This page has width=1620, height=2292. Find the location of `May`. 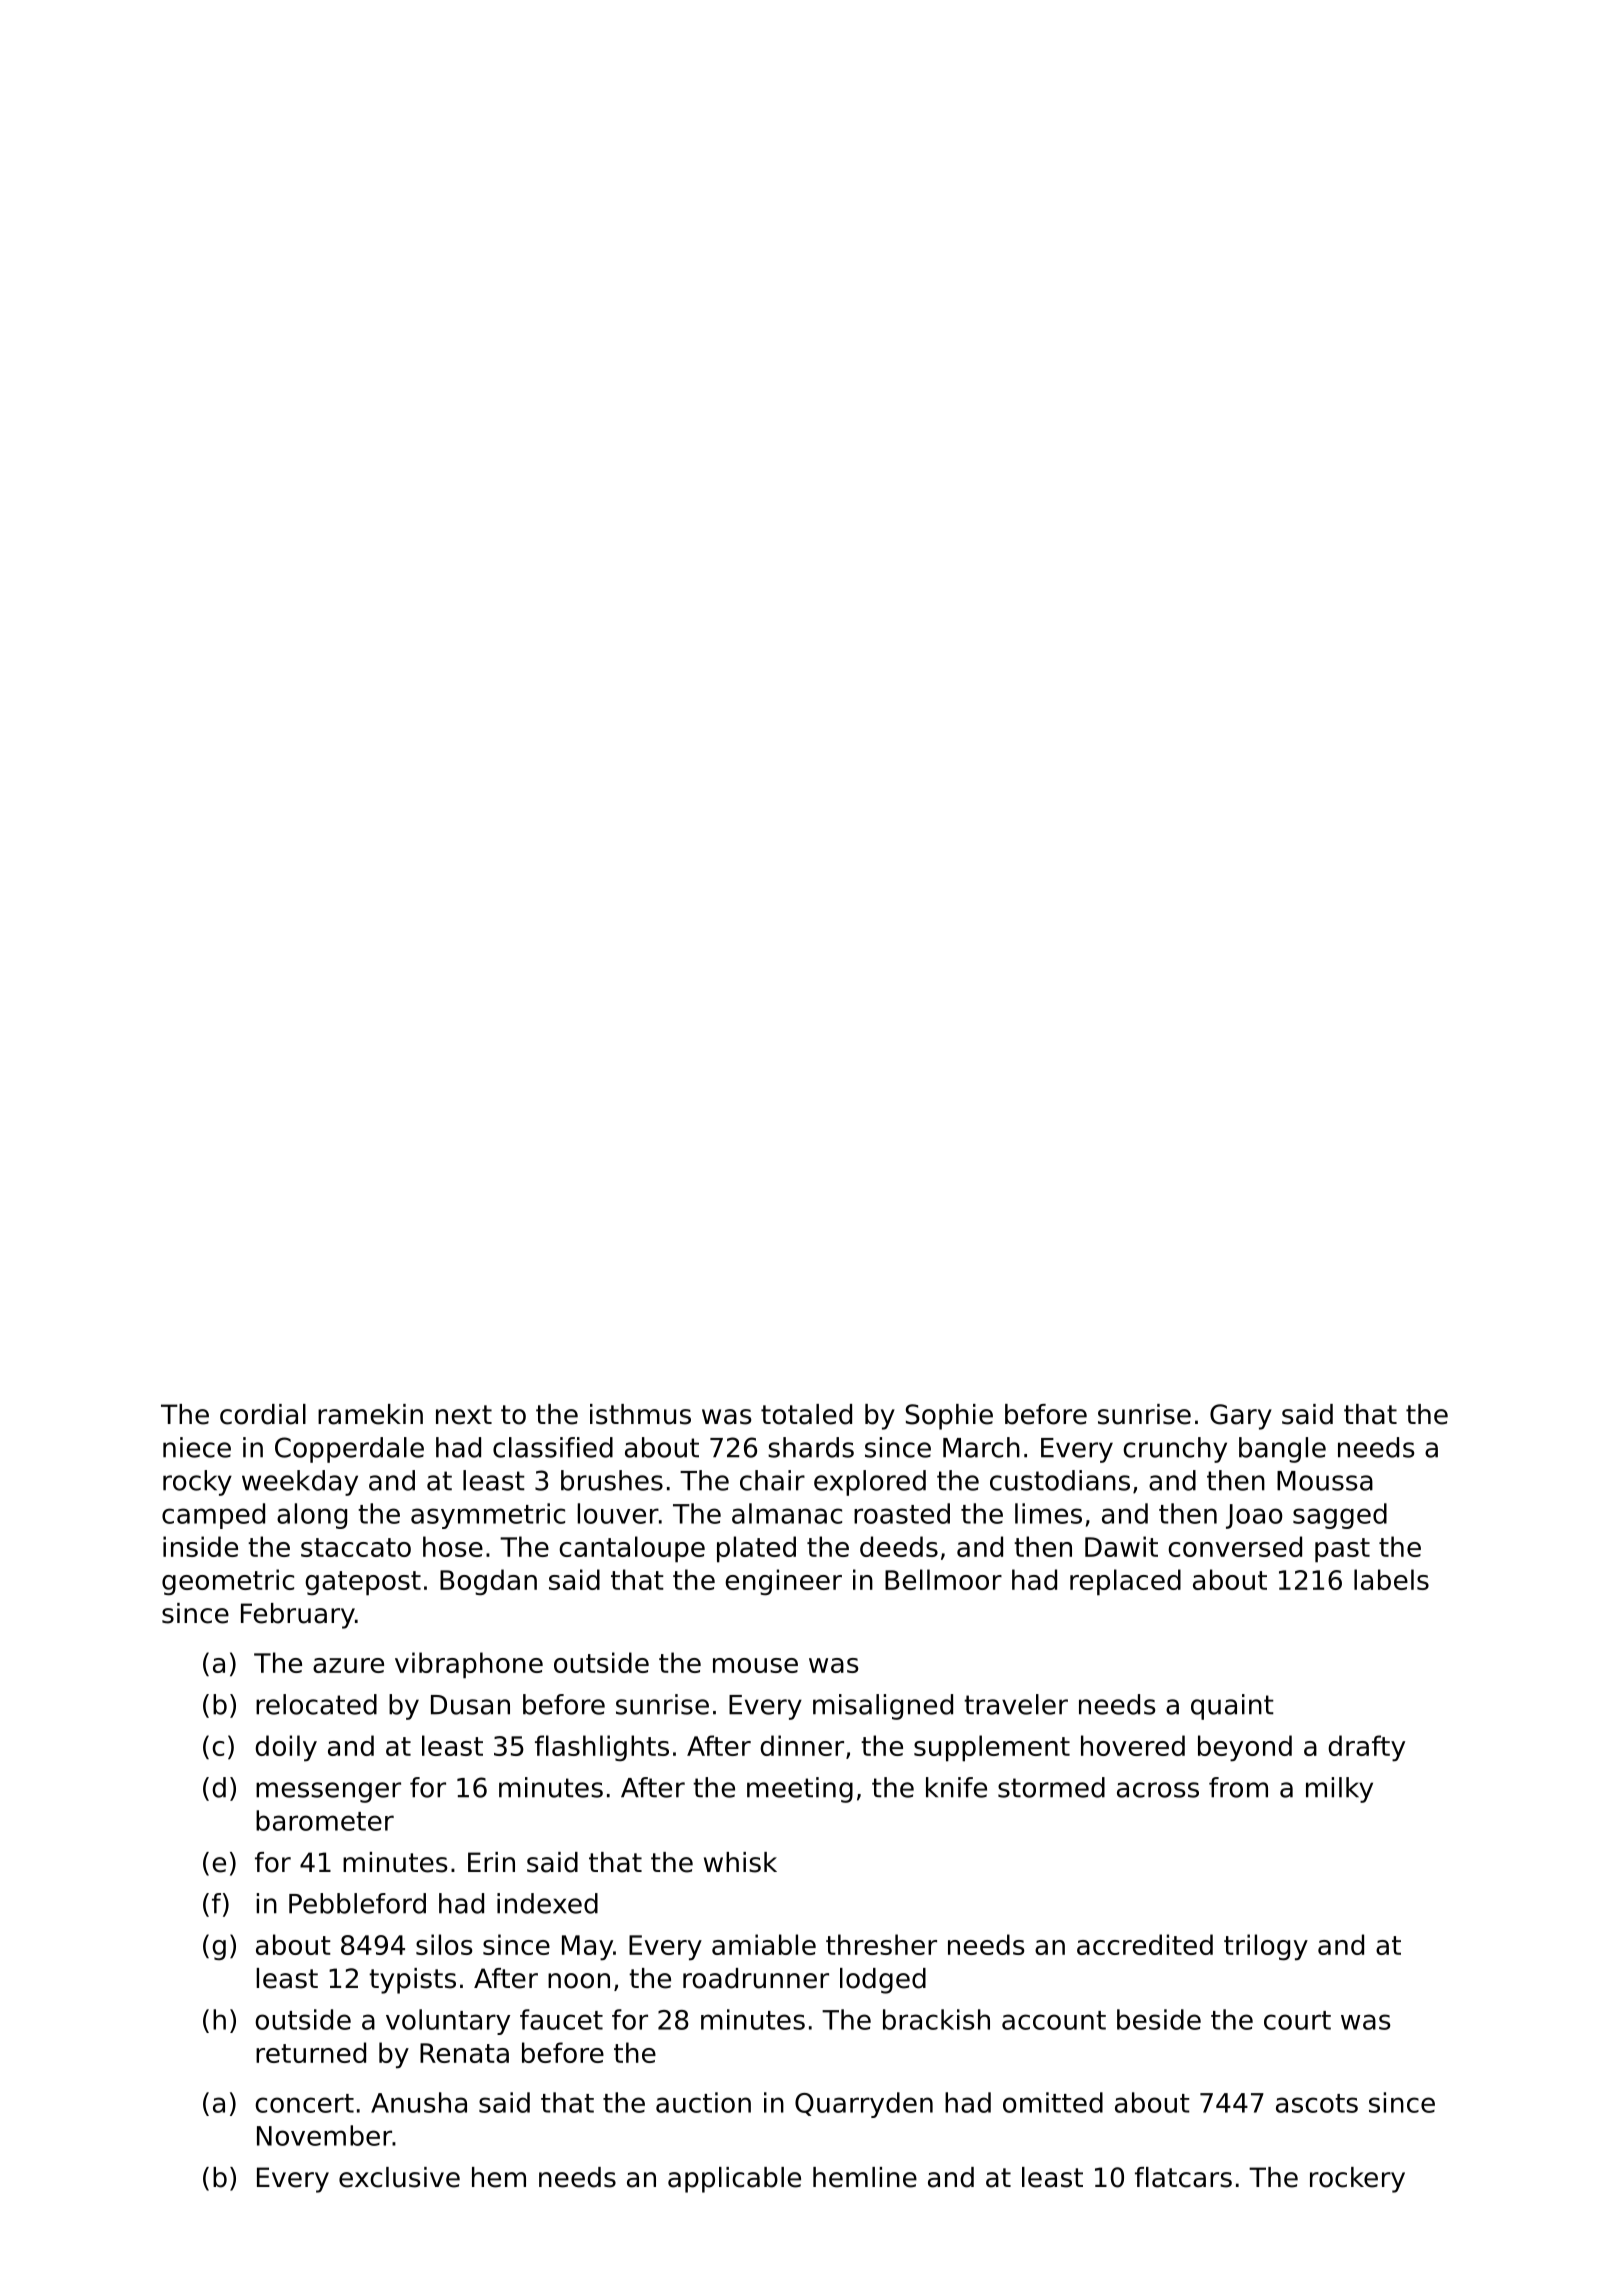

May is located at coordinates (587, 1948).
